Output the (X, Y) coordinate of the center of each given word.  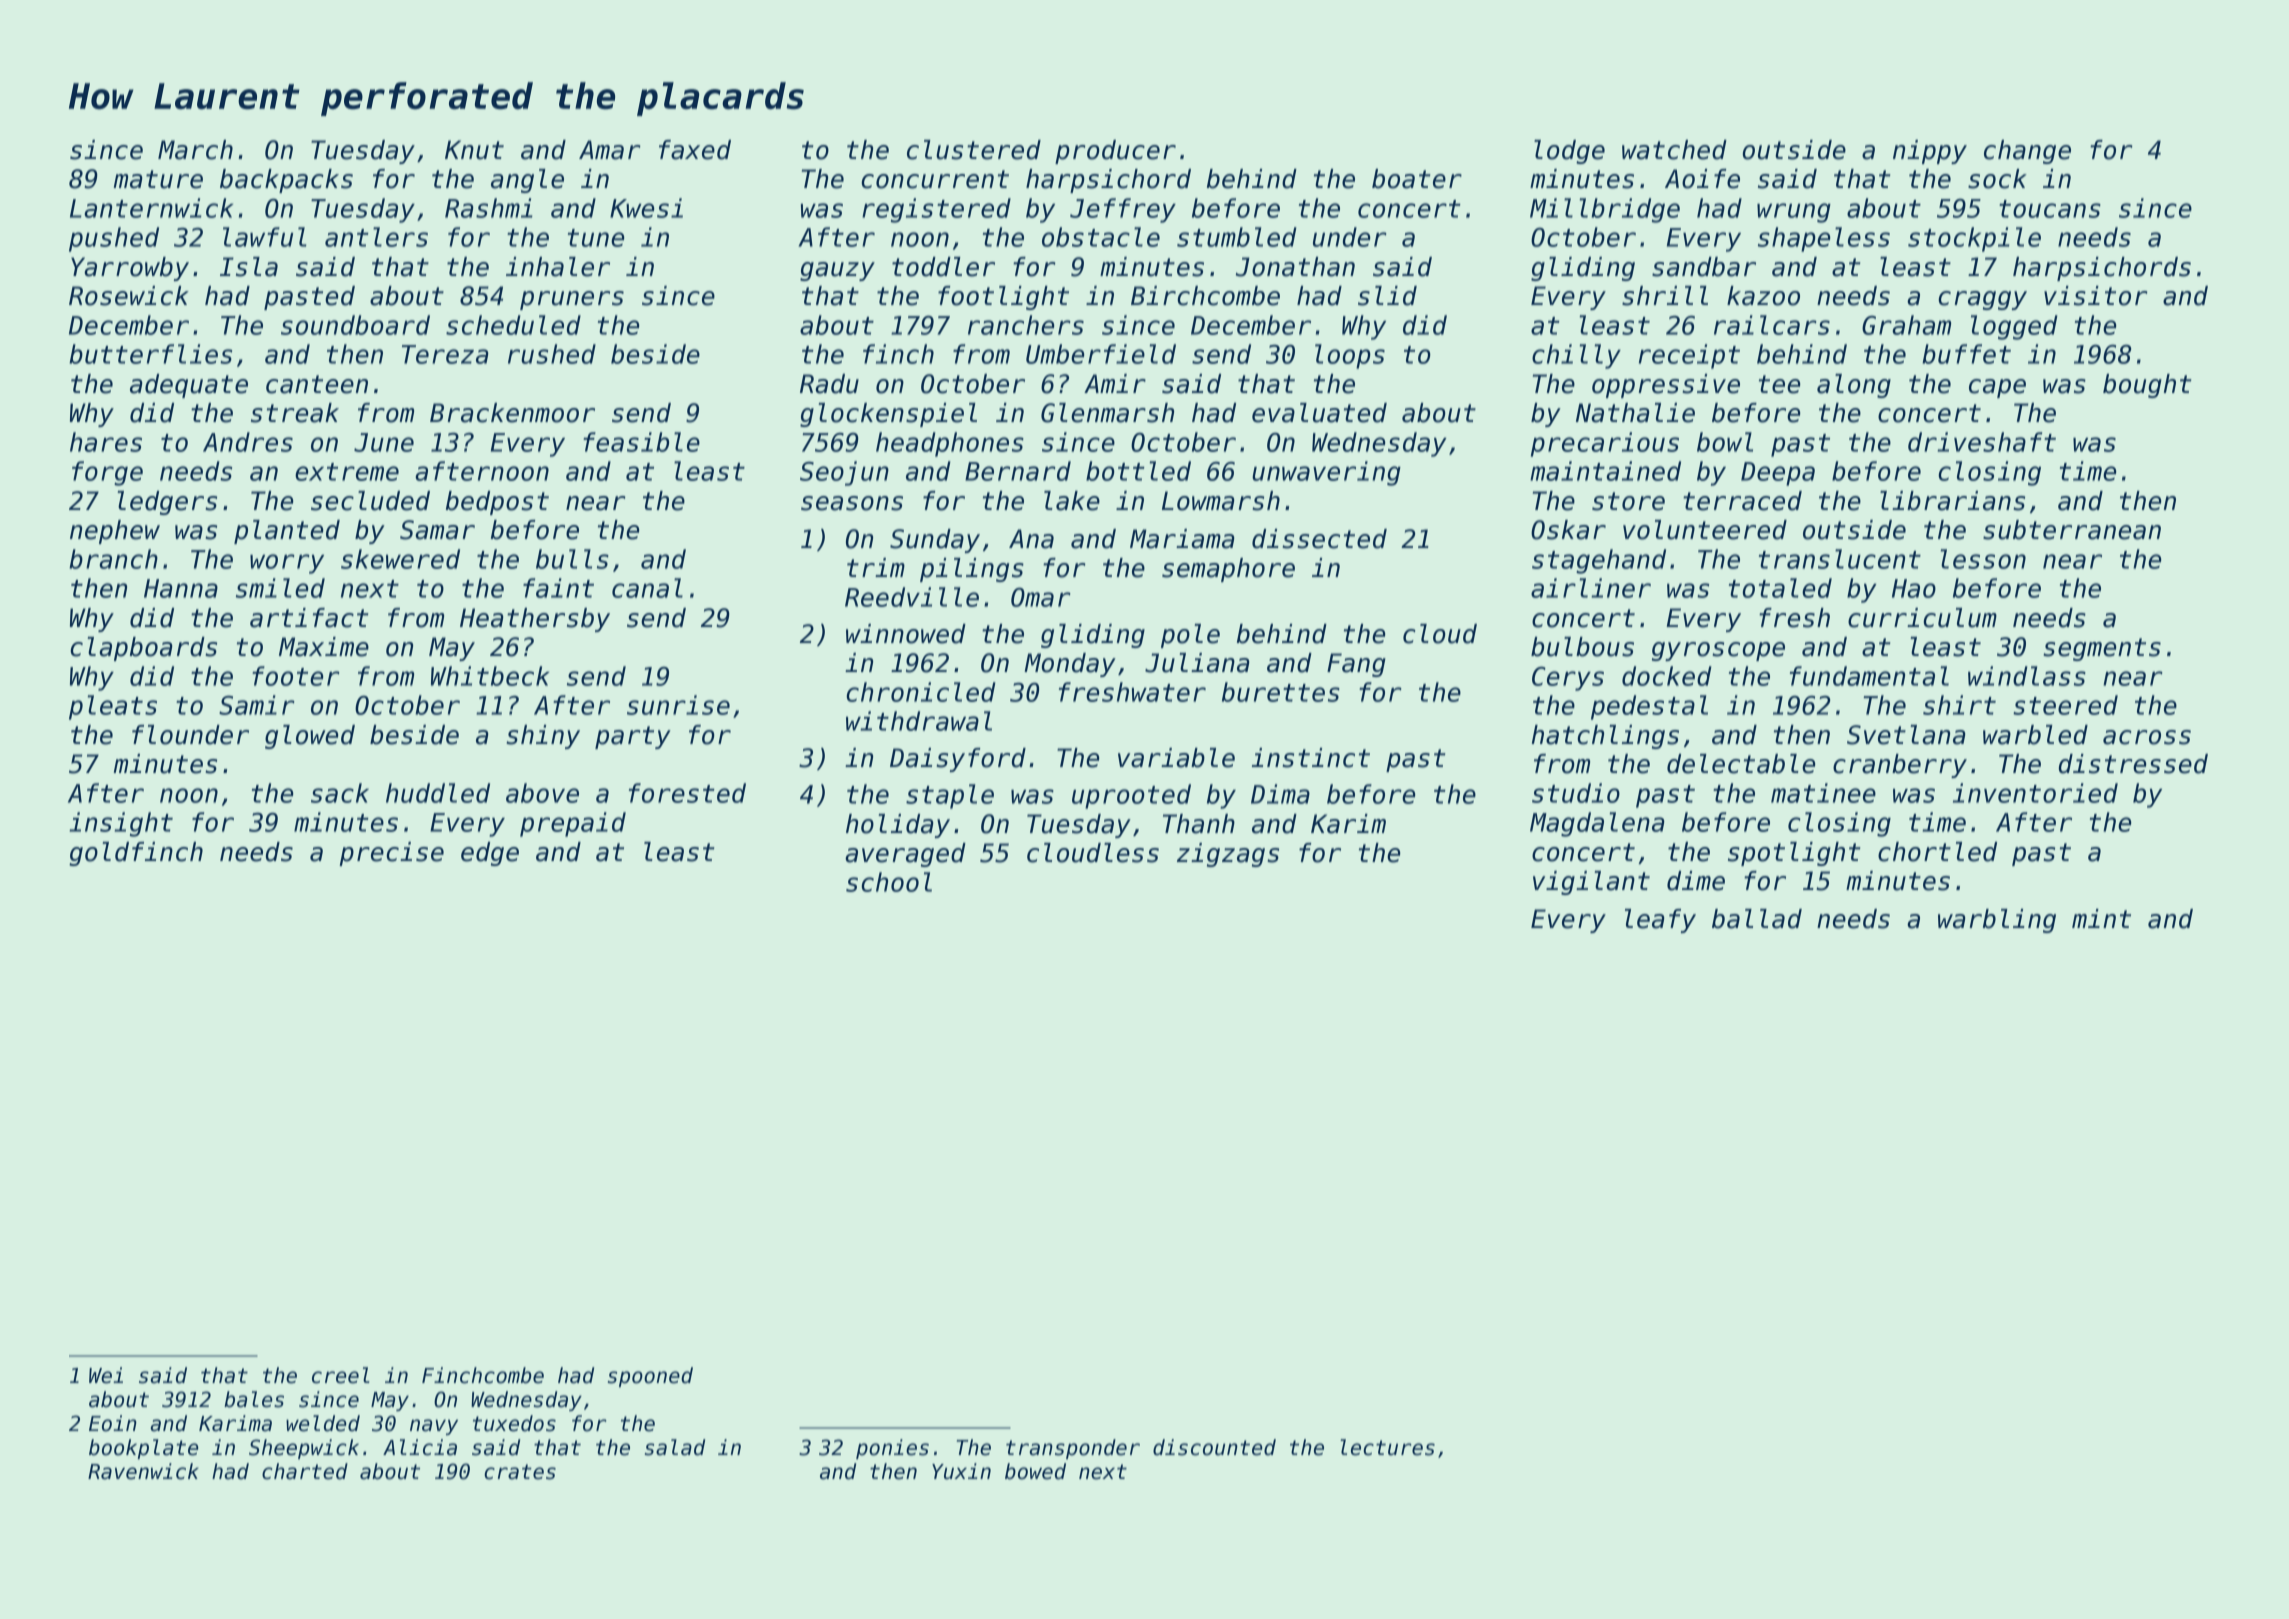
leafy (1660, 921)
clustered (974, 150)
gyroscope (1718, 651)
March (195, 150)
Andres (248, 442)
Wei (106, 1375)
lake (1072, 501)
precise (391, 854)
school (889, 882)
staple (950, 796)
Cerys (1568, 678)
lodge (1569, 152)
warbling (1997, 921)
